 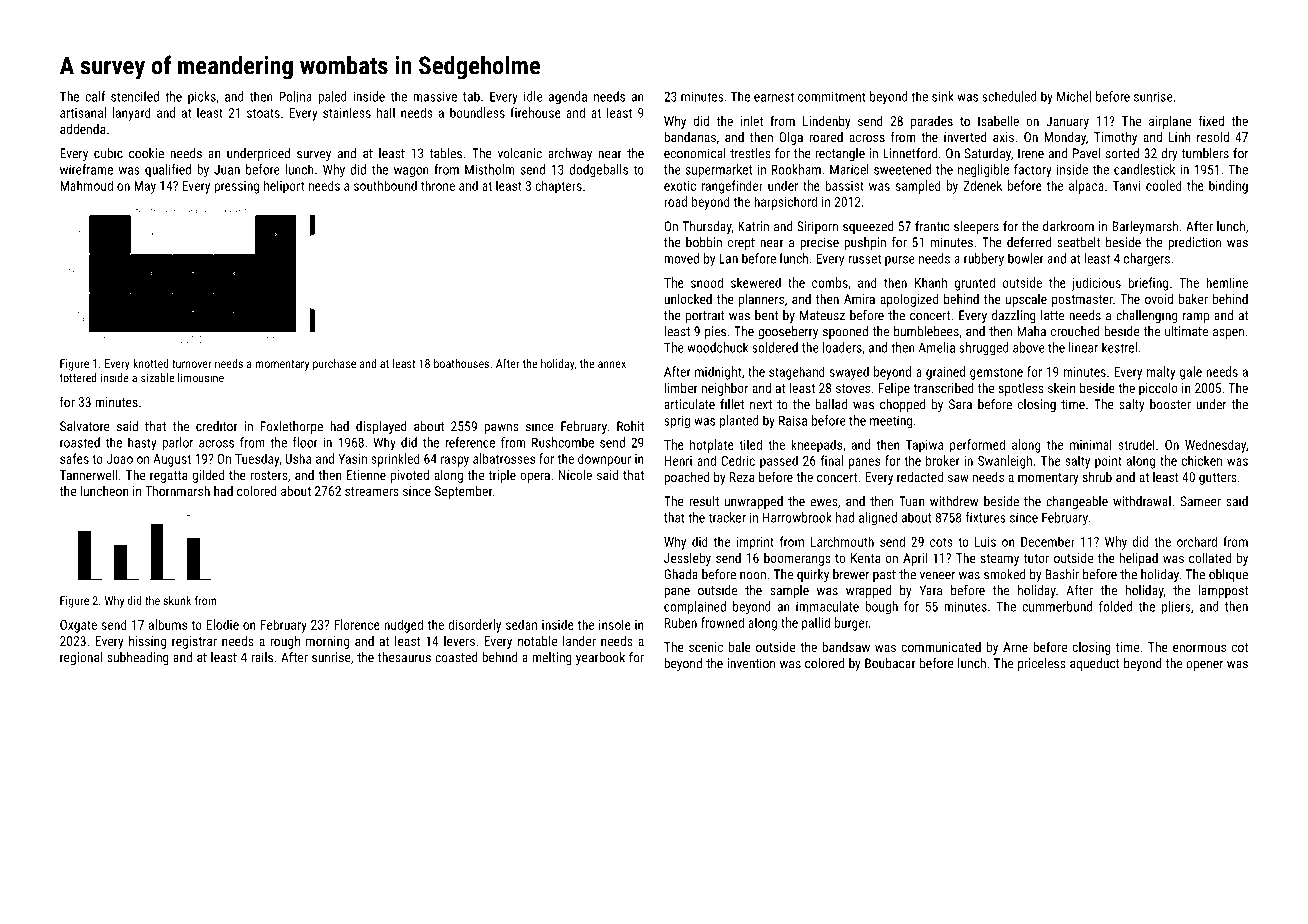 What do you see at coordinates (404, 657) in the image?
I see `thesaurus` at bounding box center [404, 657].
